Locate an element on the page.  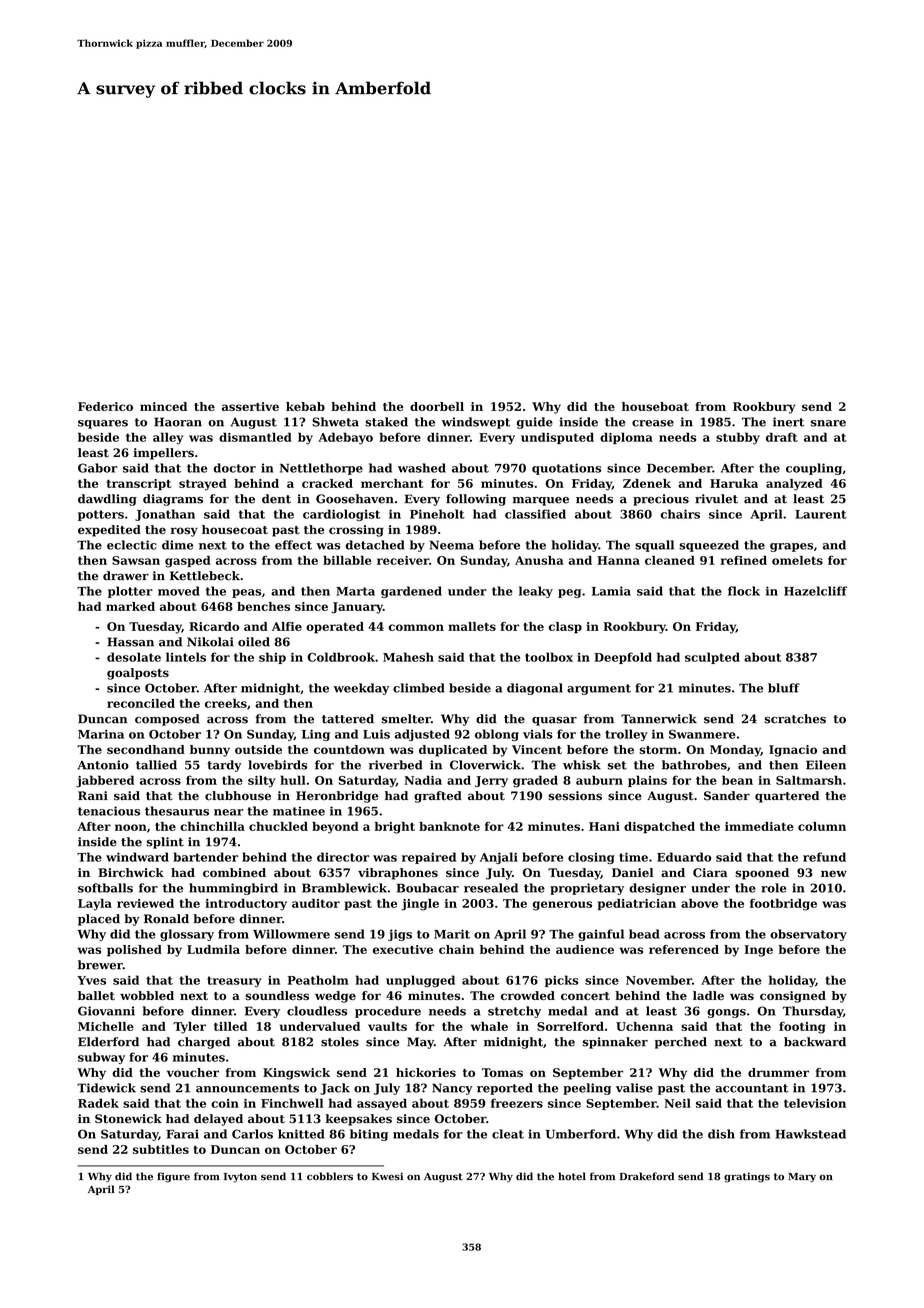
guide is located at coordinates (535, 423).
